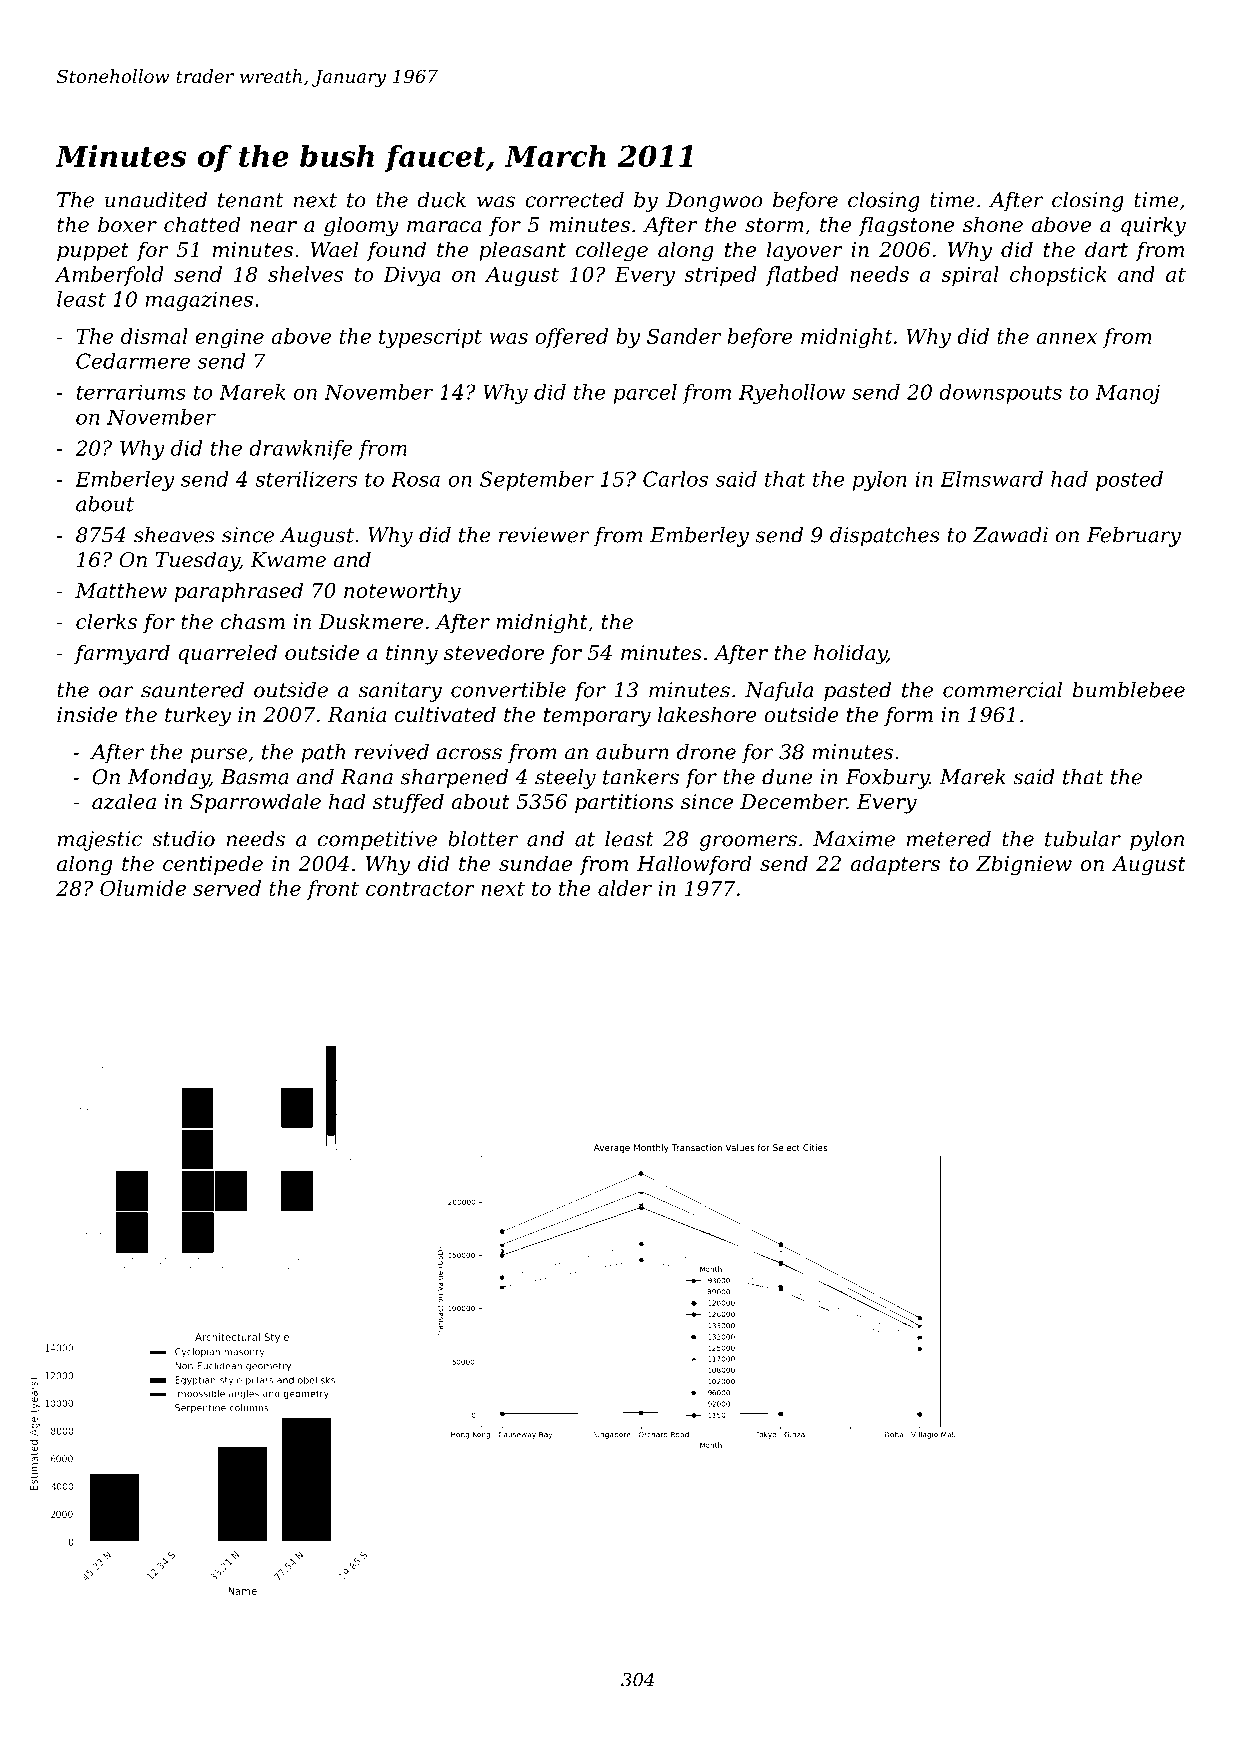 Image resolution: width=1242 pixels, height=1756 pixels. I want to click on commercial, so click(1002, 690).
